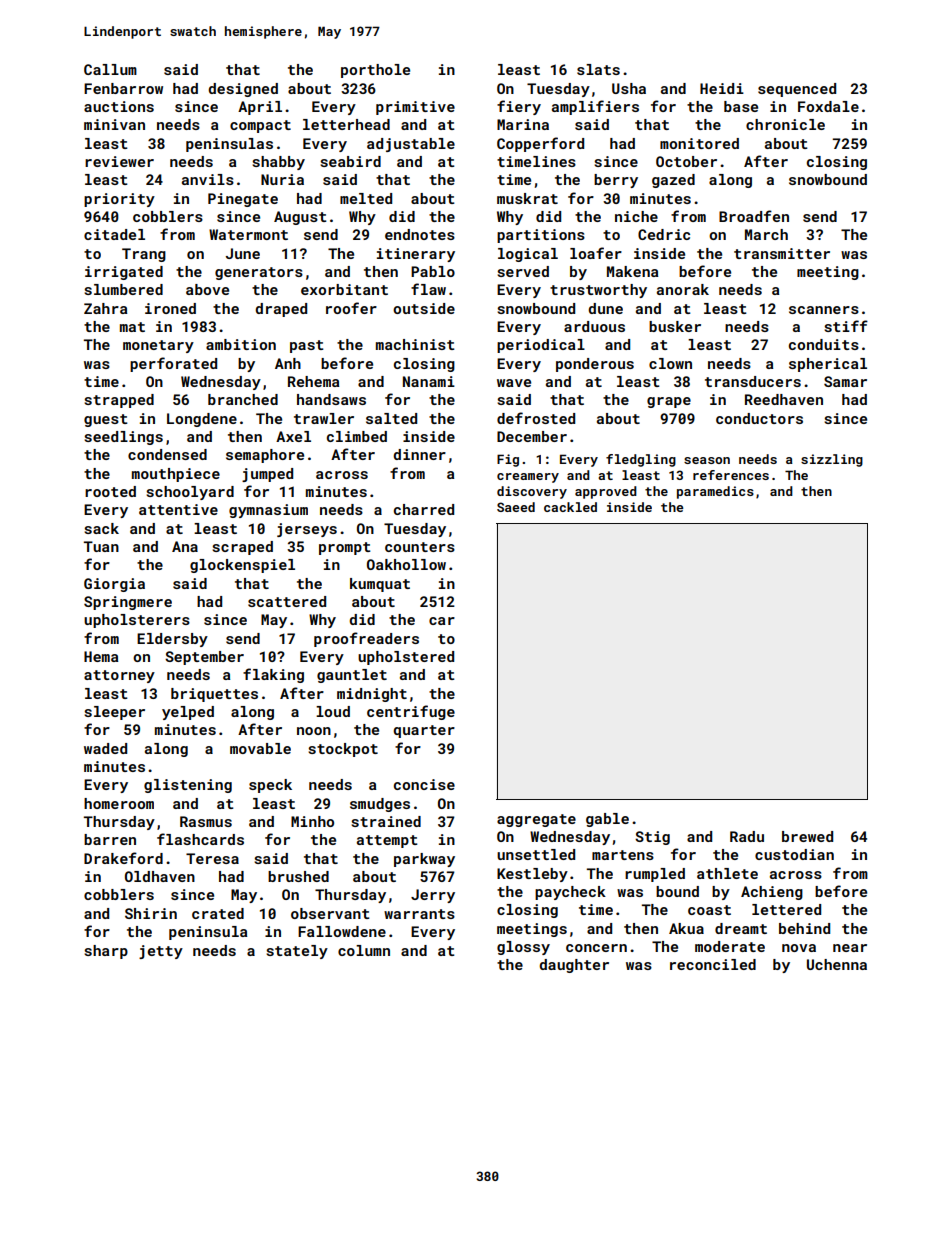 This screenshot has height=1233, width=952. What do you see at coordinates (832, 460) in the screenshot?
I see `sizzling` at bounding box center [832, 460].
